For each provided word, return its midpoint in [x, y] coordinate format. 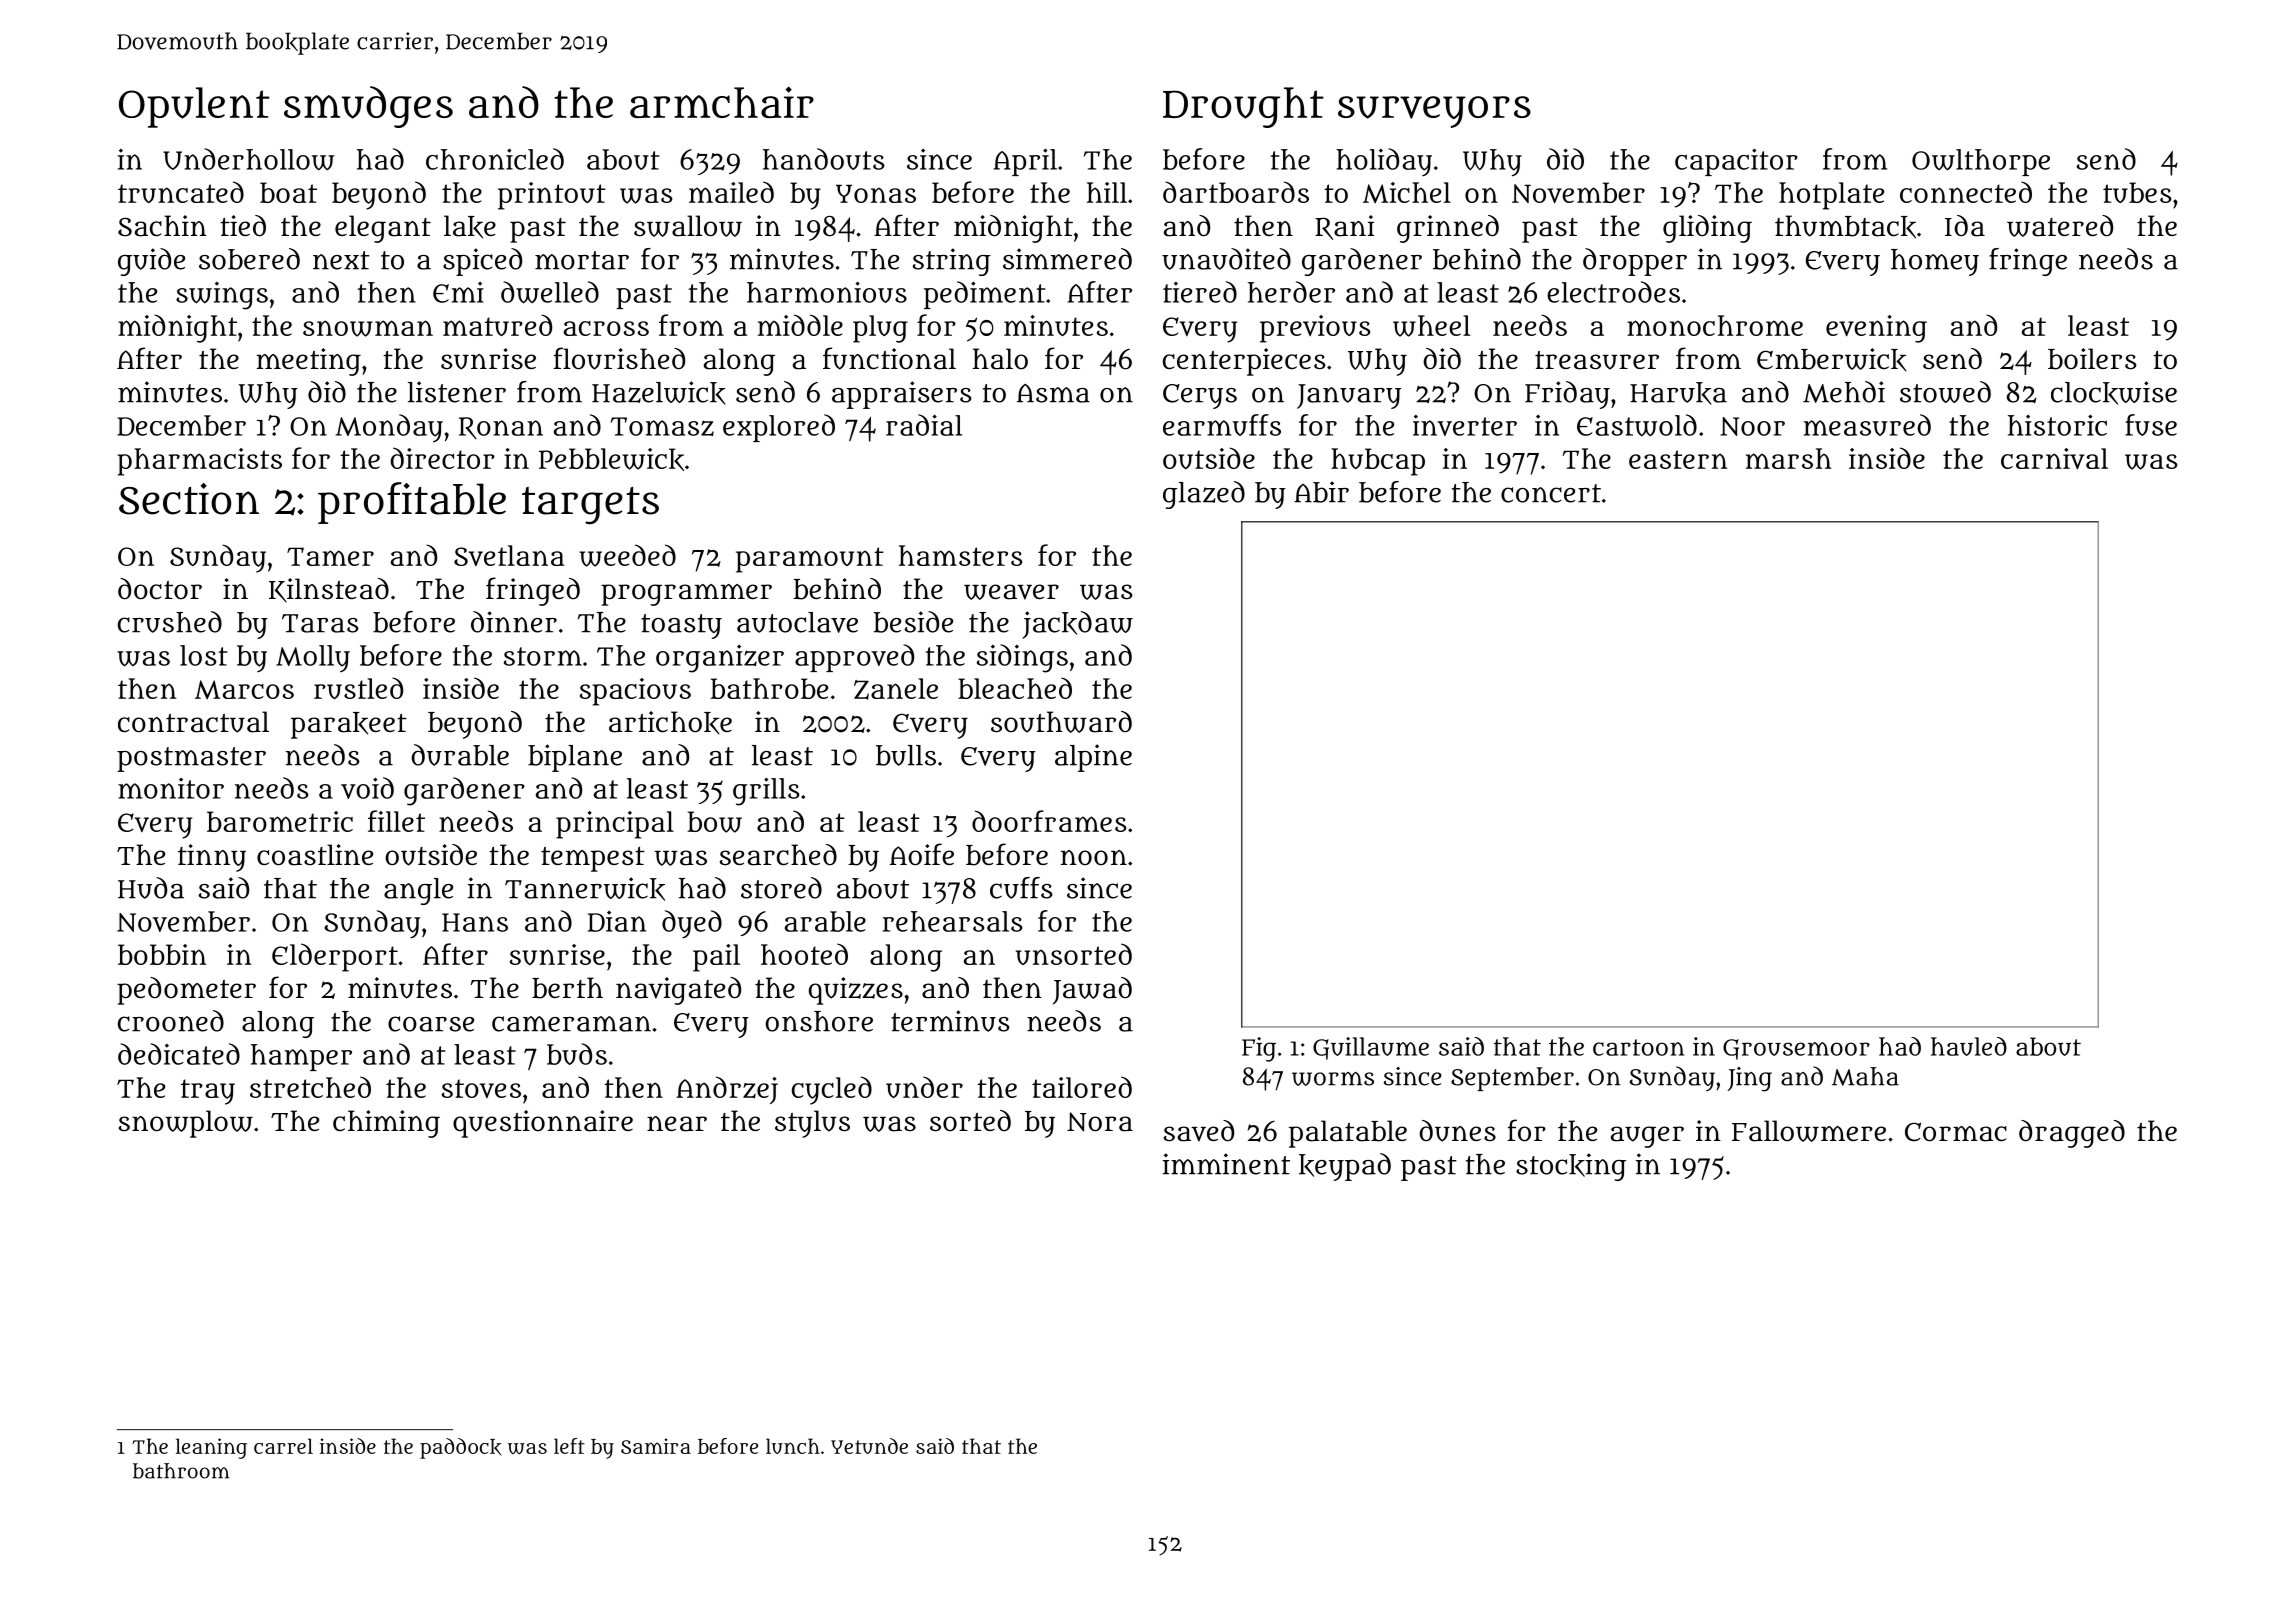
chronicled [495, 159]
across [606, 328]
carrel [283, 1446]
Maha [1865, 1076]
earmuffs [1222, 425]
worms [1333, 1079]
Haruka [1678, 393]
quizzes [856, 991]
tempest [593, 859]
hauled [1969, 1046]
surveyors [1434, 112]
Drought [1243, 107]
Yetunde [869, 1446]
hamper [301, 1057]
